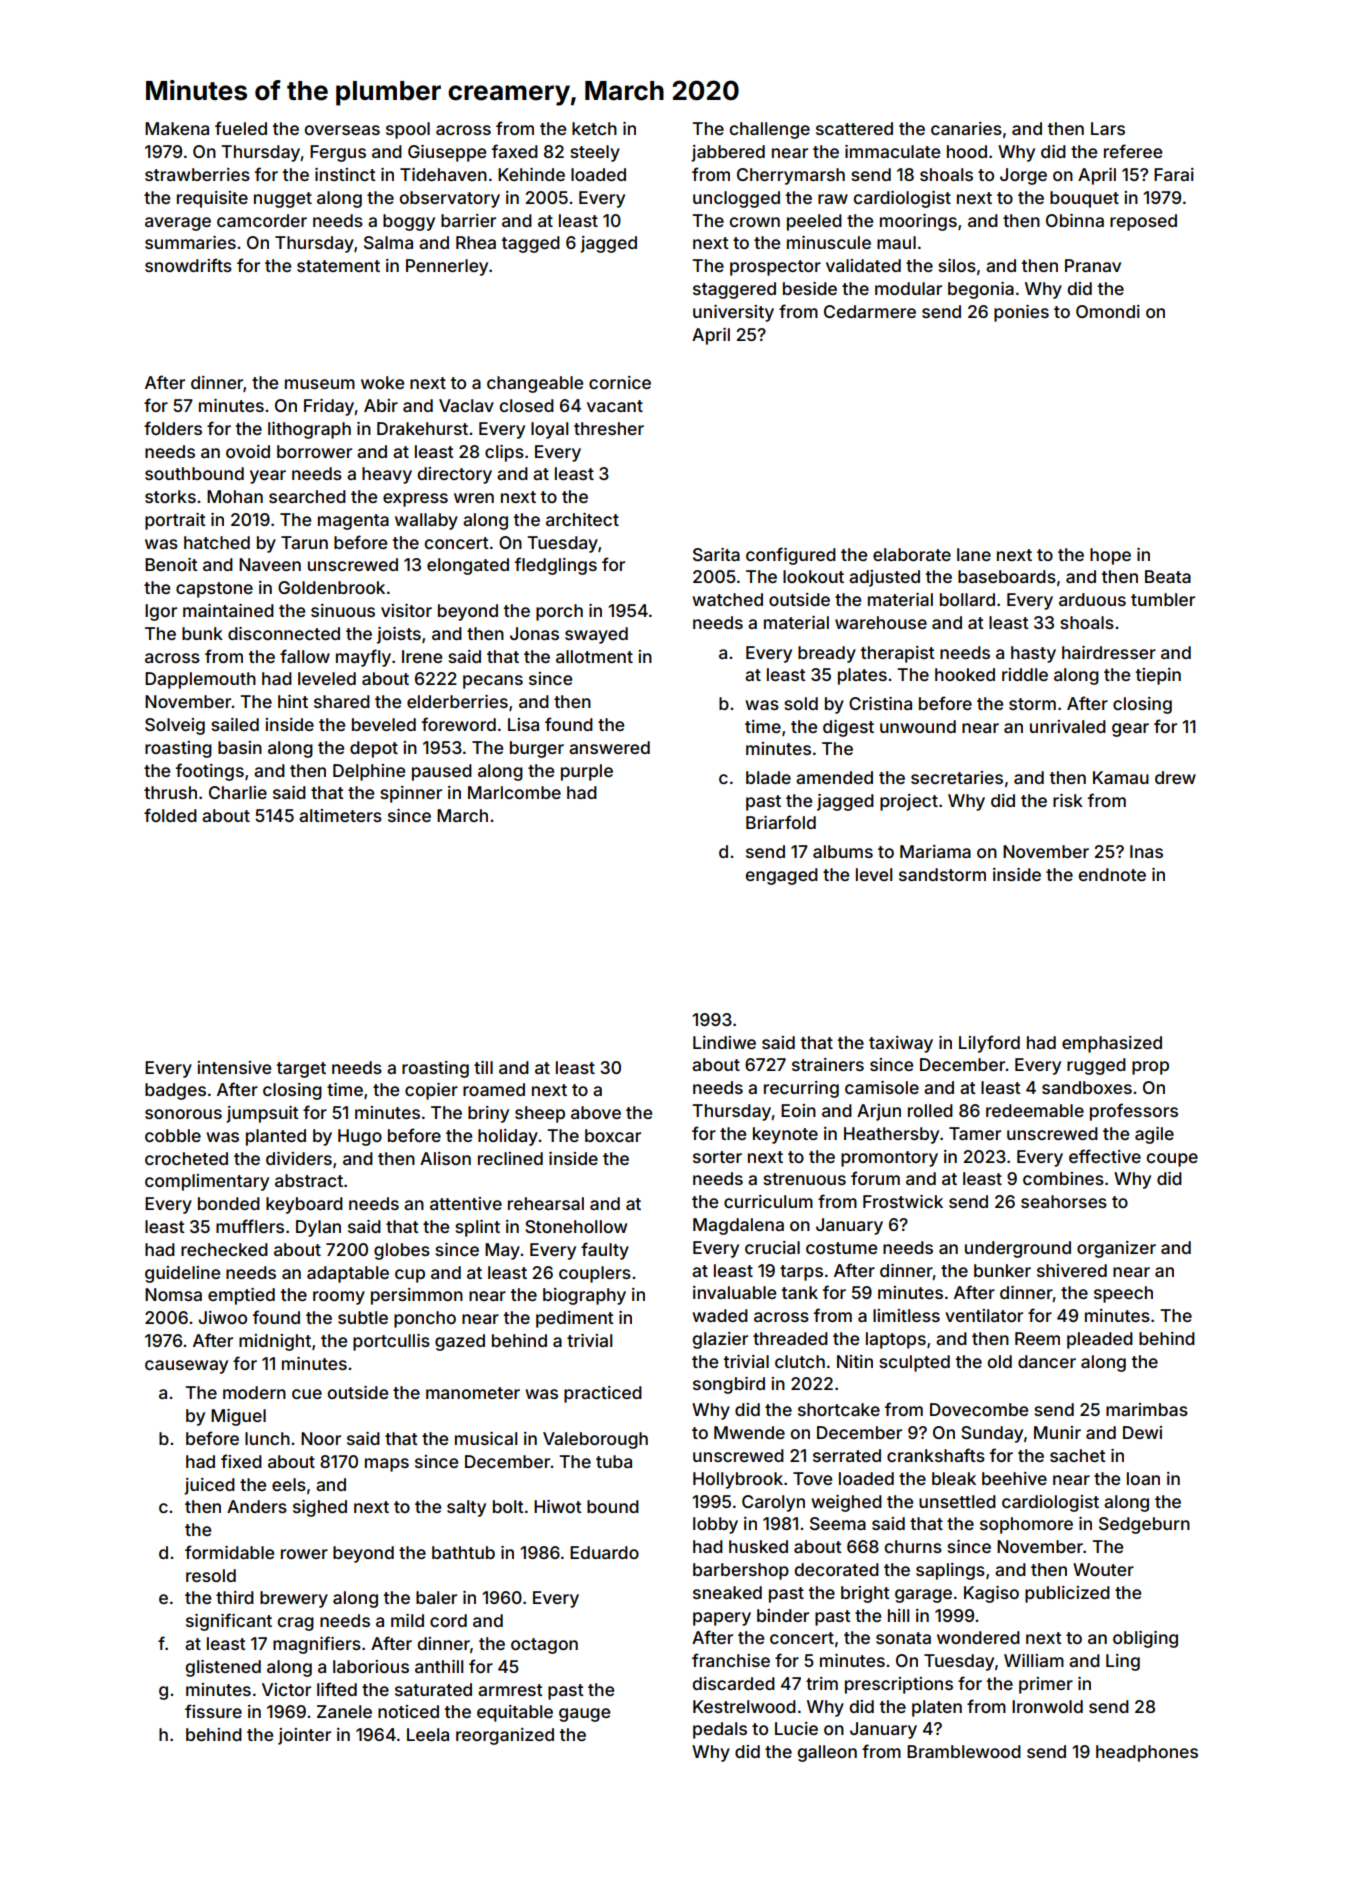 Image resolution: width=1346 pixels, height=1904 pixels. Describe the element at coordinates (1172, 1160) in the page. I see `coupe` at that location.
